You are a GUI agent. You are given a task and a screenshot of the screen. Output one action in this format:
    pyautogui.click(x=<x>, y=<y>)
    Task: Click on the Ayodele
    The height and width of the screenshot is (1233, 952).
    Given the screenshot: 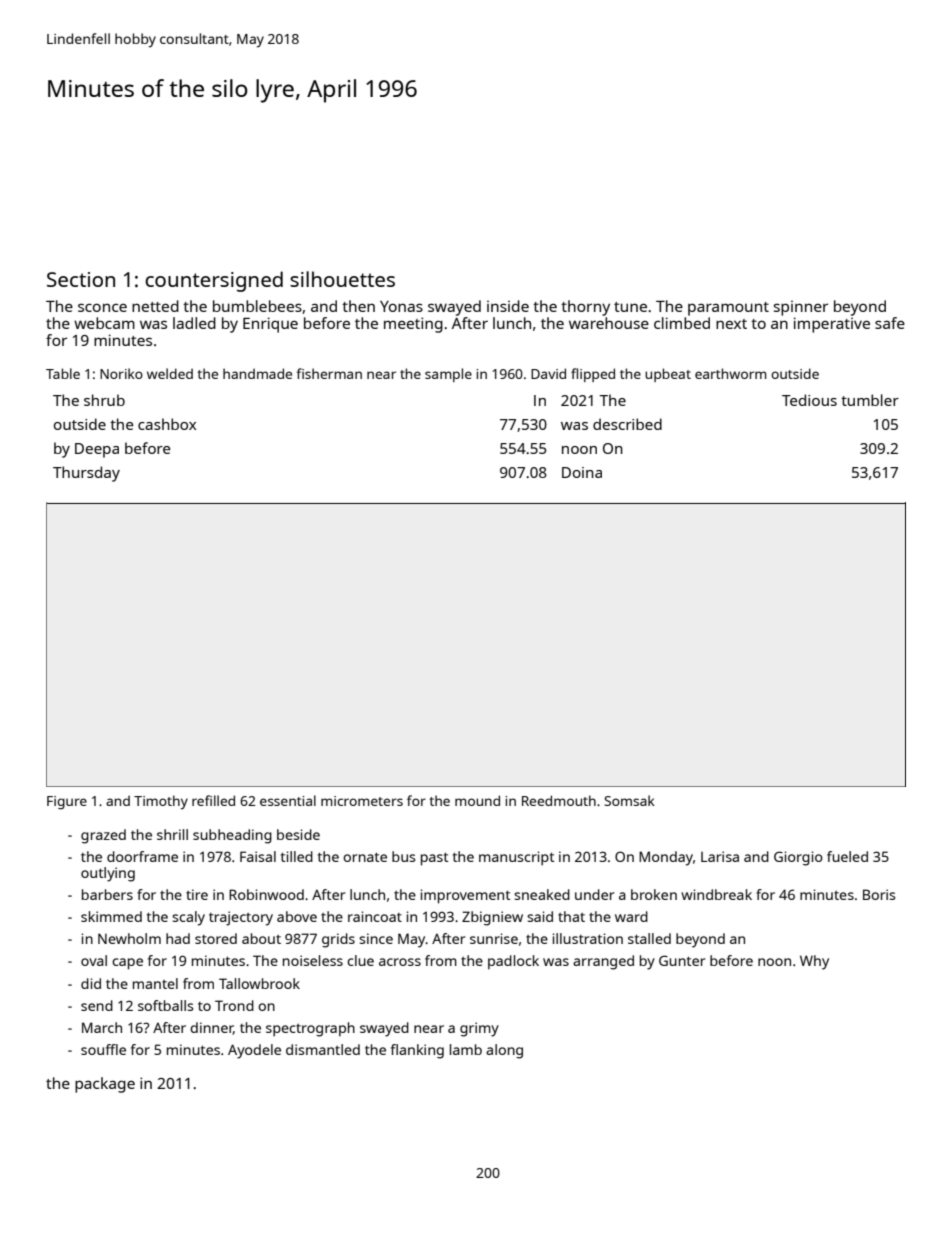 What is the action you would take?
    pyautogui.click(x=254, y=1051)
